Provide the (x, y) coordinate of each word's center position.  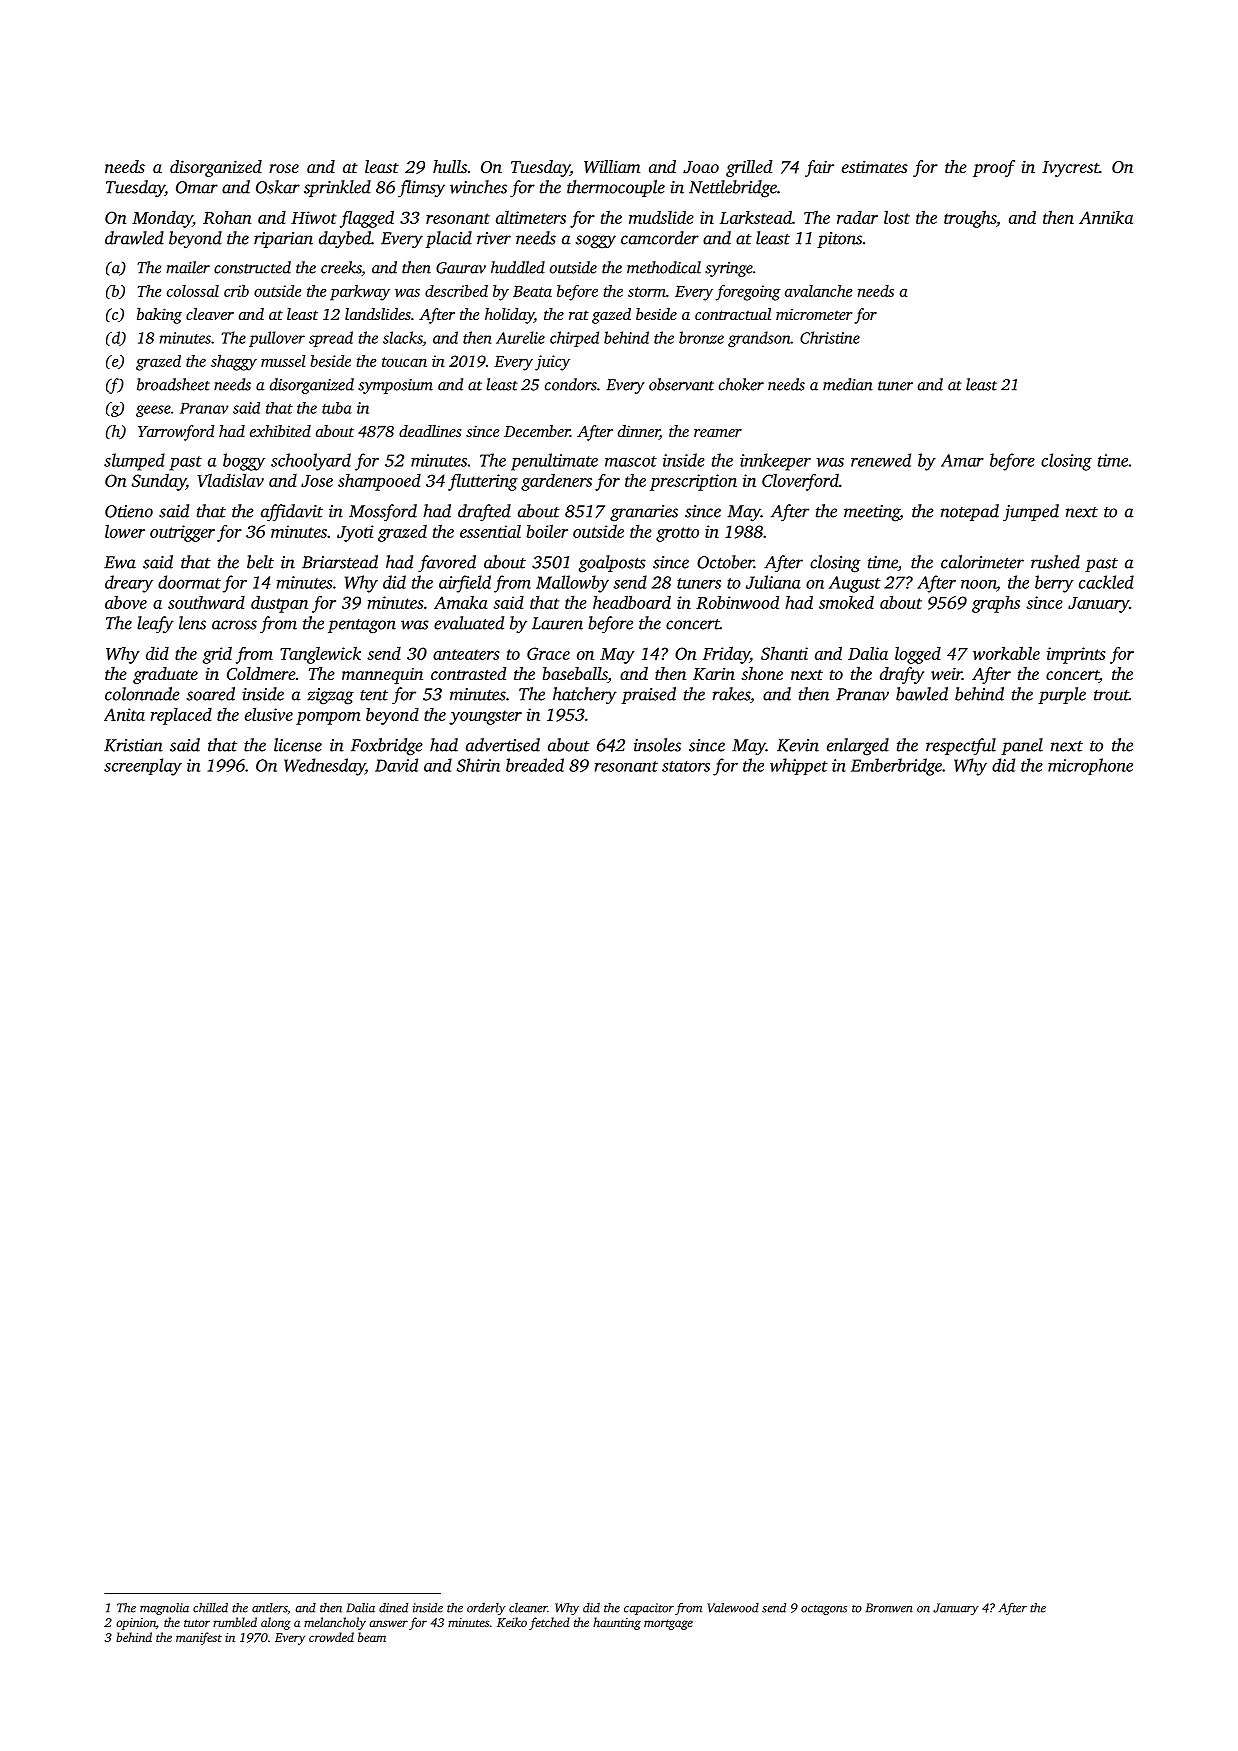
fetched (549, 1623)
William (612, 167)
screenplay (143, 767)
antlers (269, 1608)
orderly (486, 1609)
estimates (875, 167)
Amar (962, 460)
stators (686, 766)
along (276, 1623)
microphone (1090, 766)
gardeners (556, 482)
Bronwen (889, 1608)
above (126, 602)
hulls (450, 166)
